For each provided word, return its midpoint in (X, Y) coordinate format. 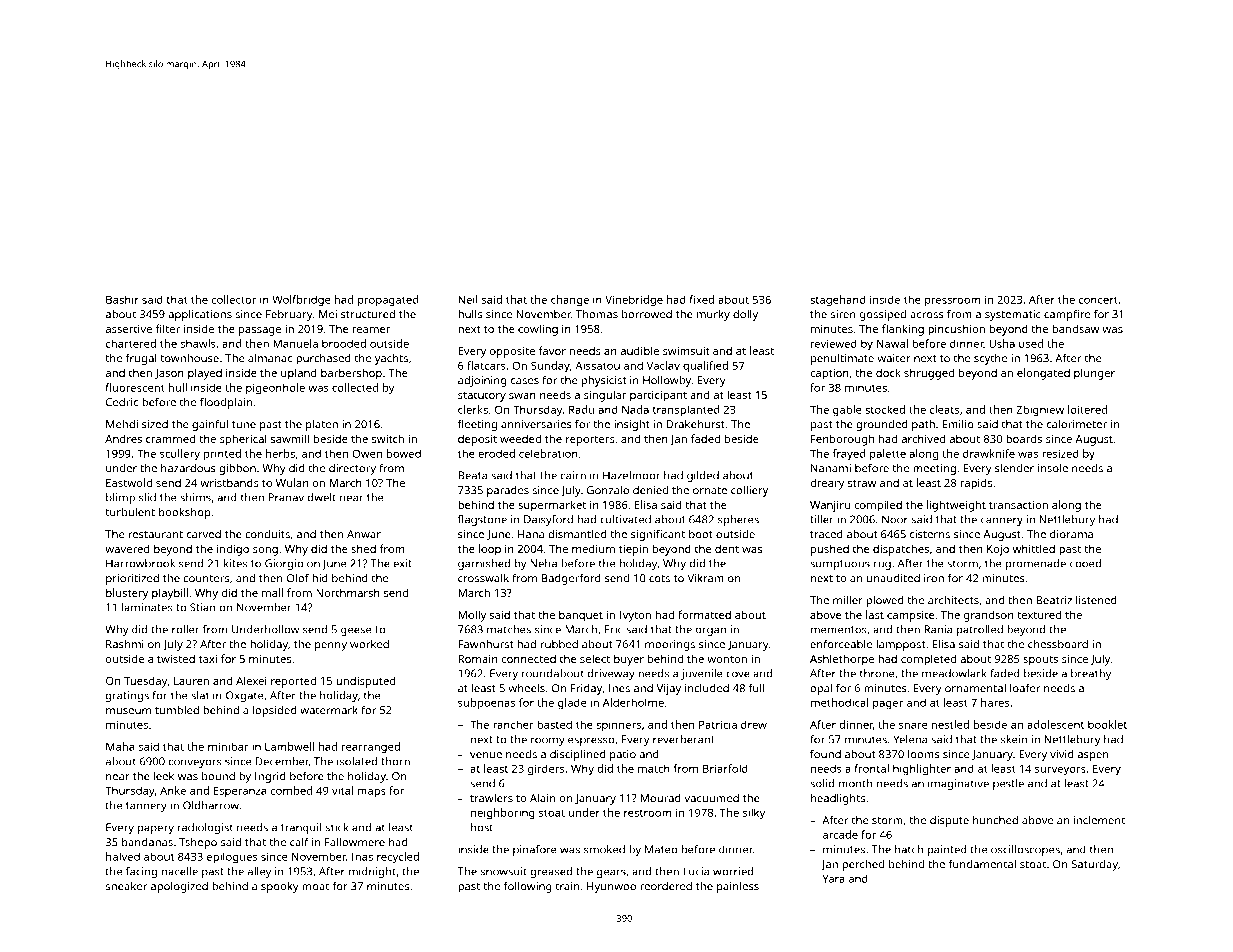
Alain (542, 797)
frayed (849, 455)
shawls (198, 343)
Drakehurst (695, 424)
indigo (233, 550)
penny (331, 646)
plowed (885, 601)
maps (372, 793)
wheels (526, 687)
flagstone (482, 520)
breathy (1091, 674)
